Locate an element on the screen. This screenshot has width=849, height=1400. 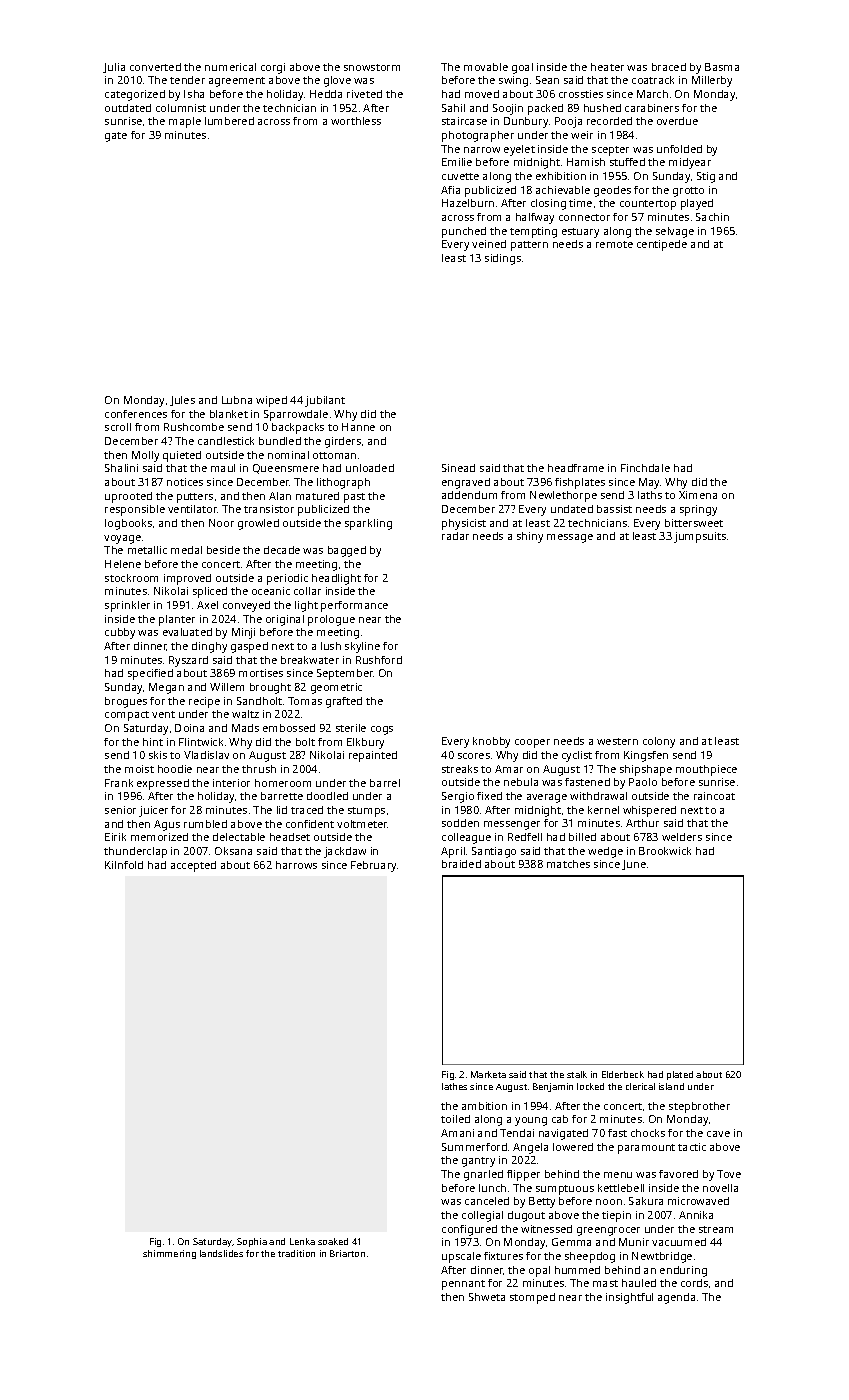
Oksana is located at coordinates (233, 851).
